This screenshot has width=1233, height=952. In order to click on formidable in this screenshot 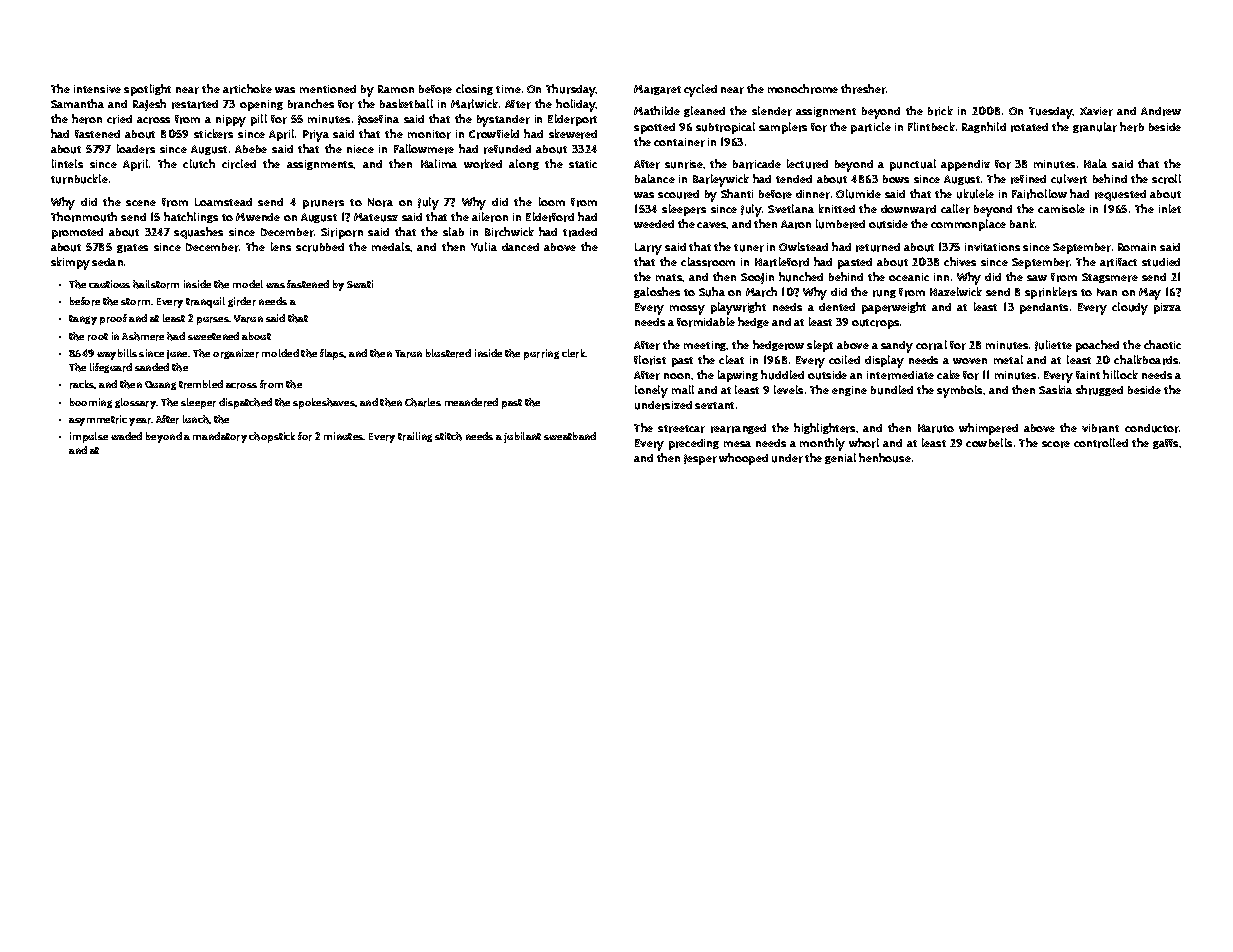, I will do `click(706, 322)`.
